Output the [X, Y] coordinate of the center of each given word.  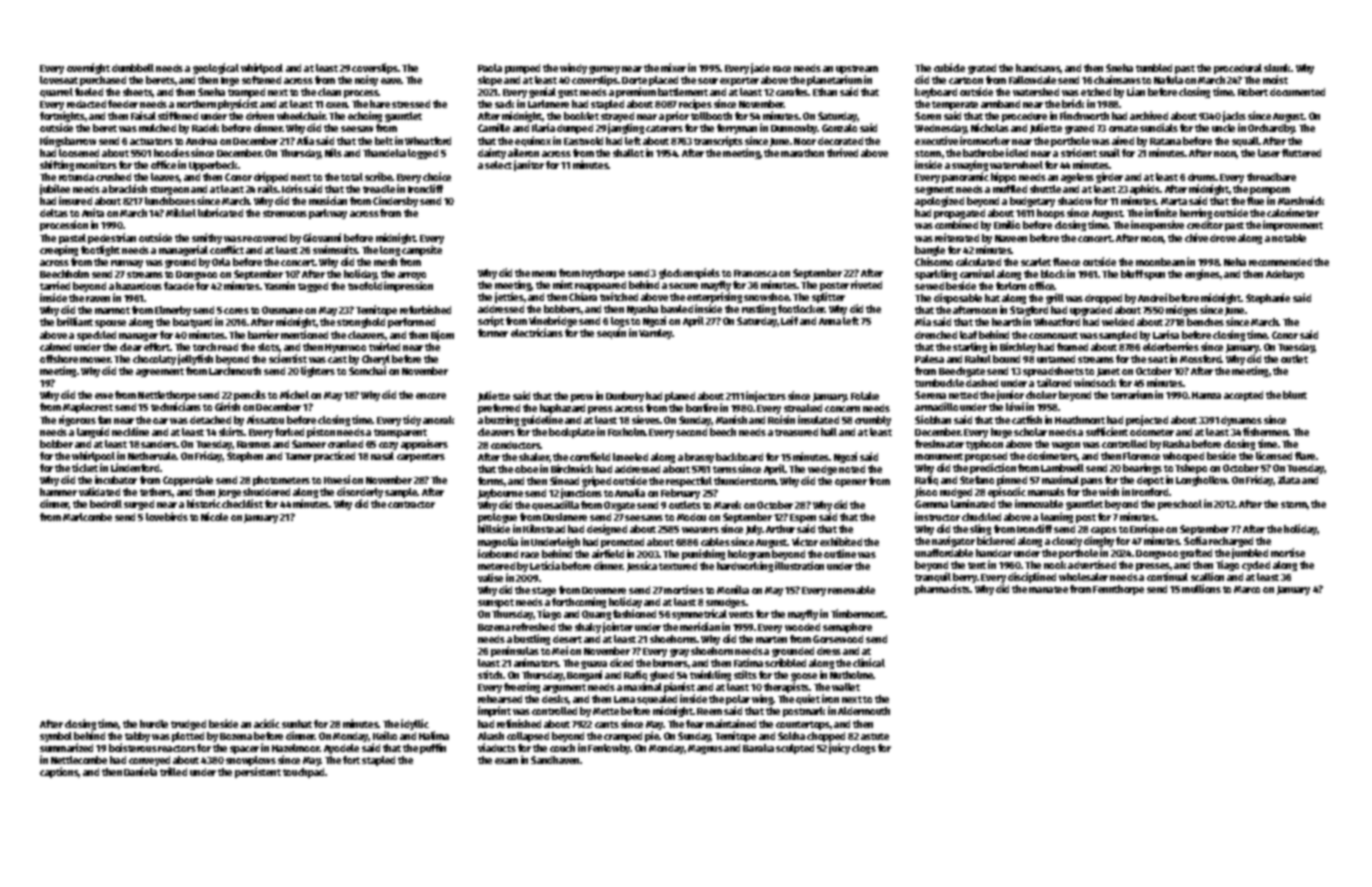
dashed [982, 383]
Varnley [656, 334]
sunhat [297, 724]
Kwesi [337, 479]
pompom [1270, 191]
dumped [575, 129]
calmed [55, 347]
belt [384, 141]
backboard [739, 457]
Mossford [1201, 359]
